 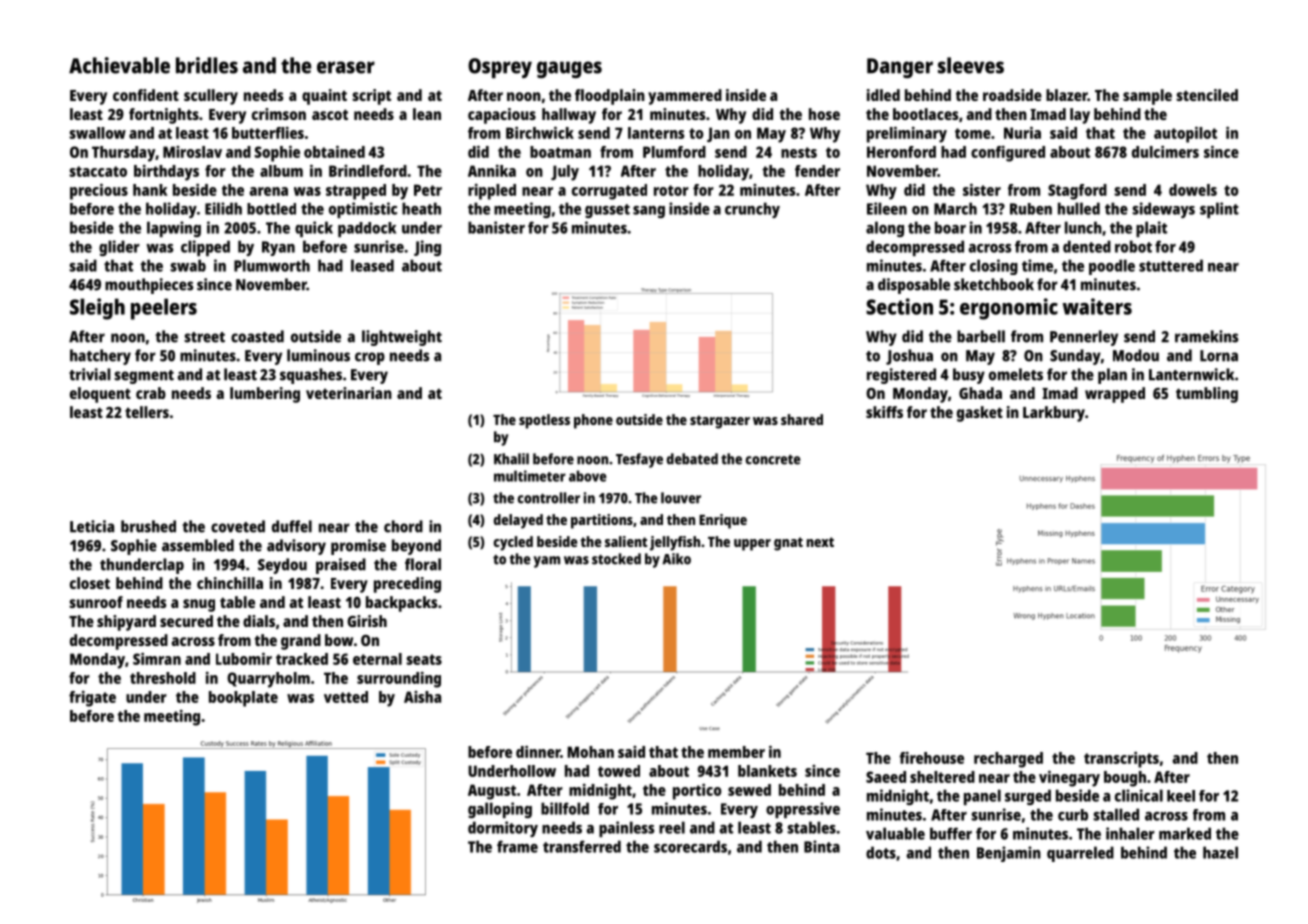 I want to click on glider, so click(x=119, y=248).
